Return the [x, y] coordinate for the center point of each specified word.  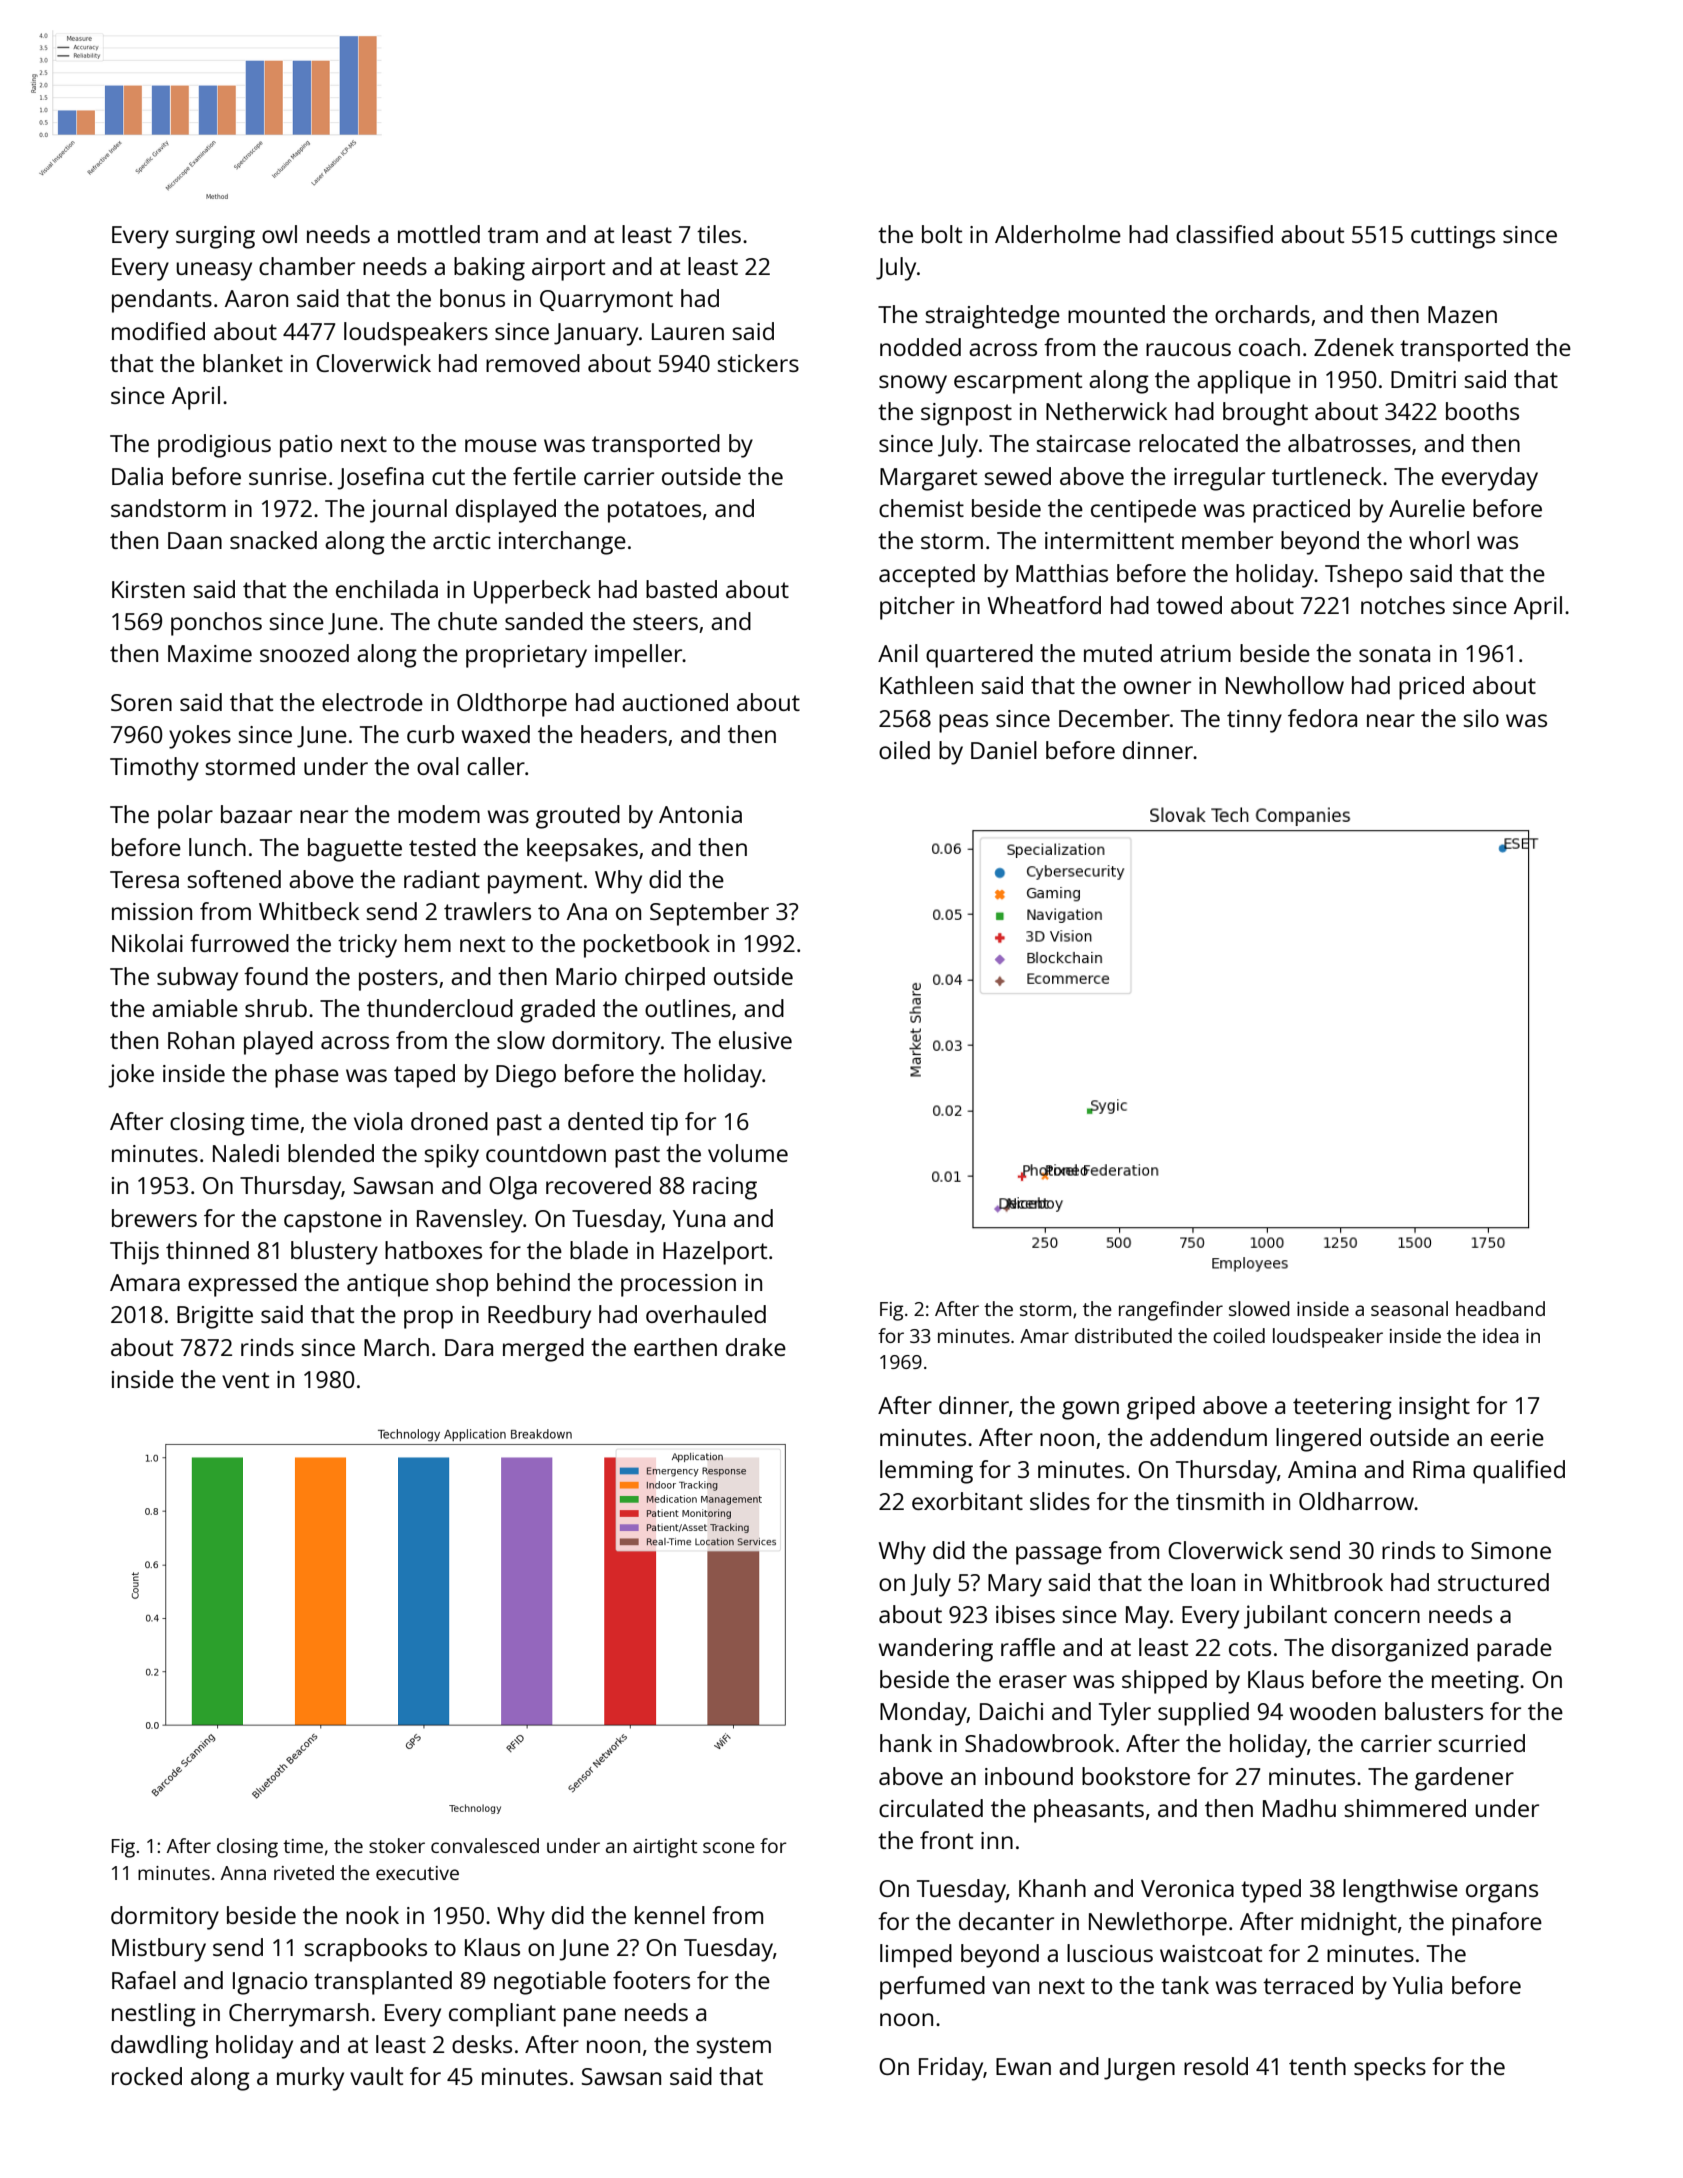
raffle [1028, 1647]
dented [605, 1121]
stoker [397, 1845]
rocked [147, 2076]
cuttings [1453, 237]
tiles [719, 234]
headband [1500, 1308]
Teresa [144, 879]
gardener [1464, 1779]
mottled [439, 234]
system [733, 2048]
